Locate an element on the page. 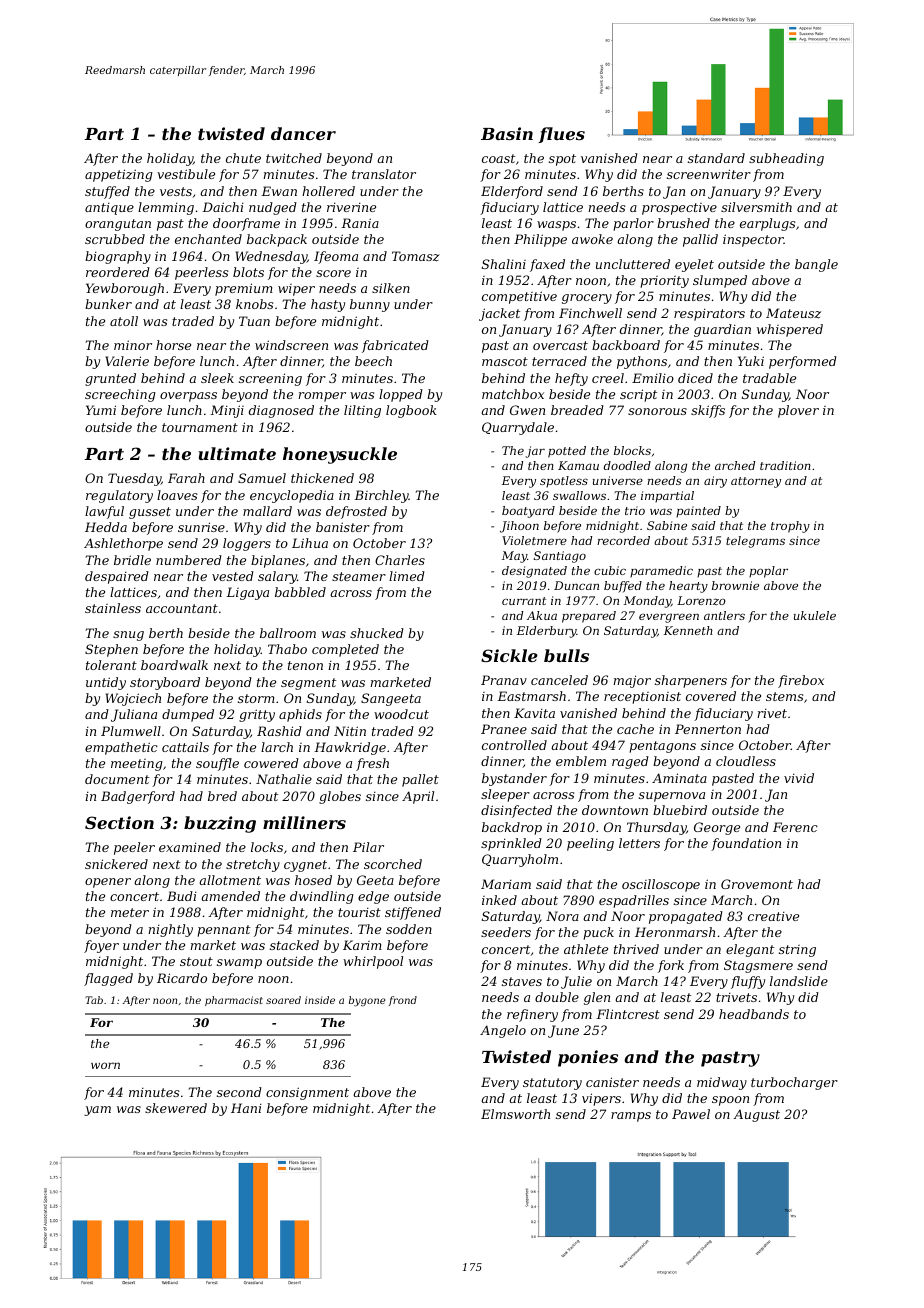  globes is located at coordinates (340, 797).
